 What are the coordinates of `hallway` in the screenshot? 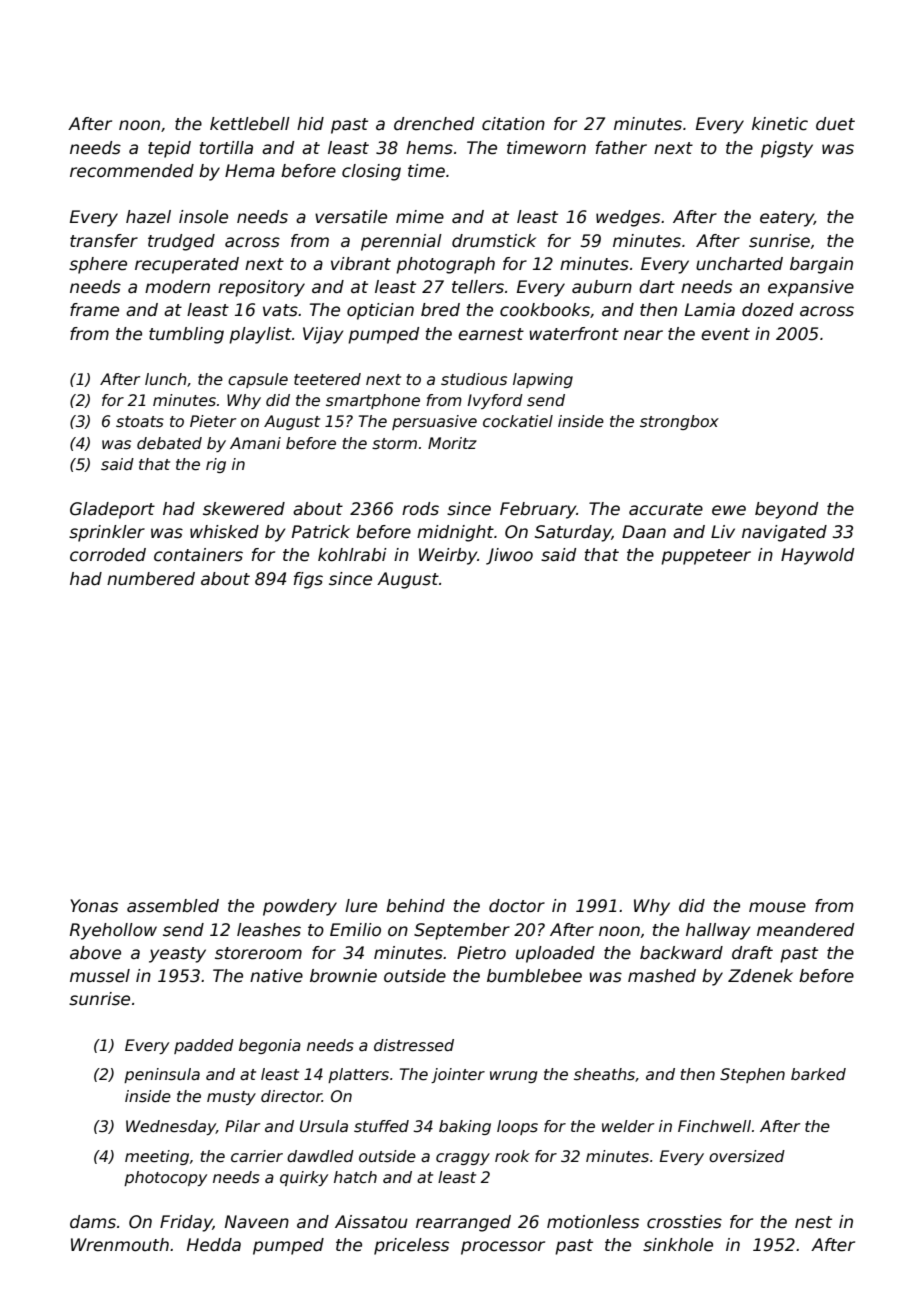 It's located at (718, 931).
